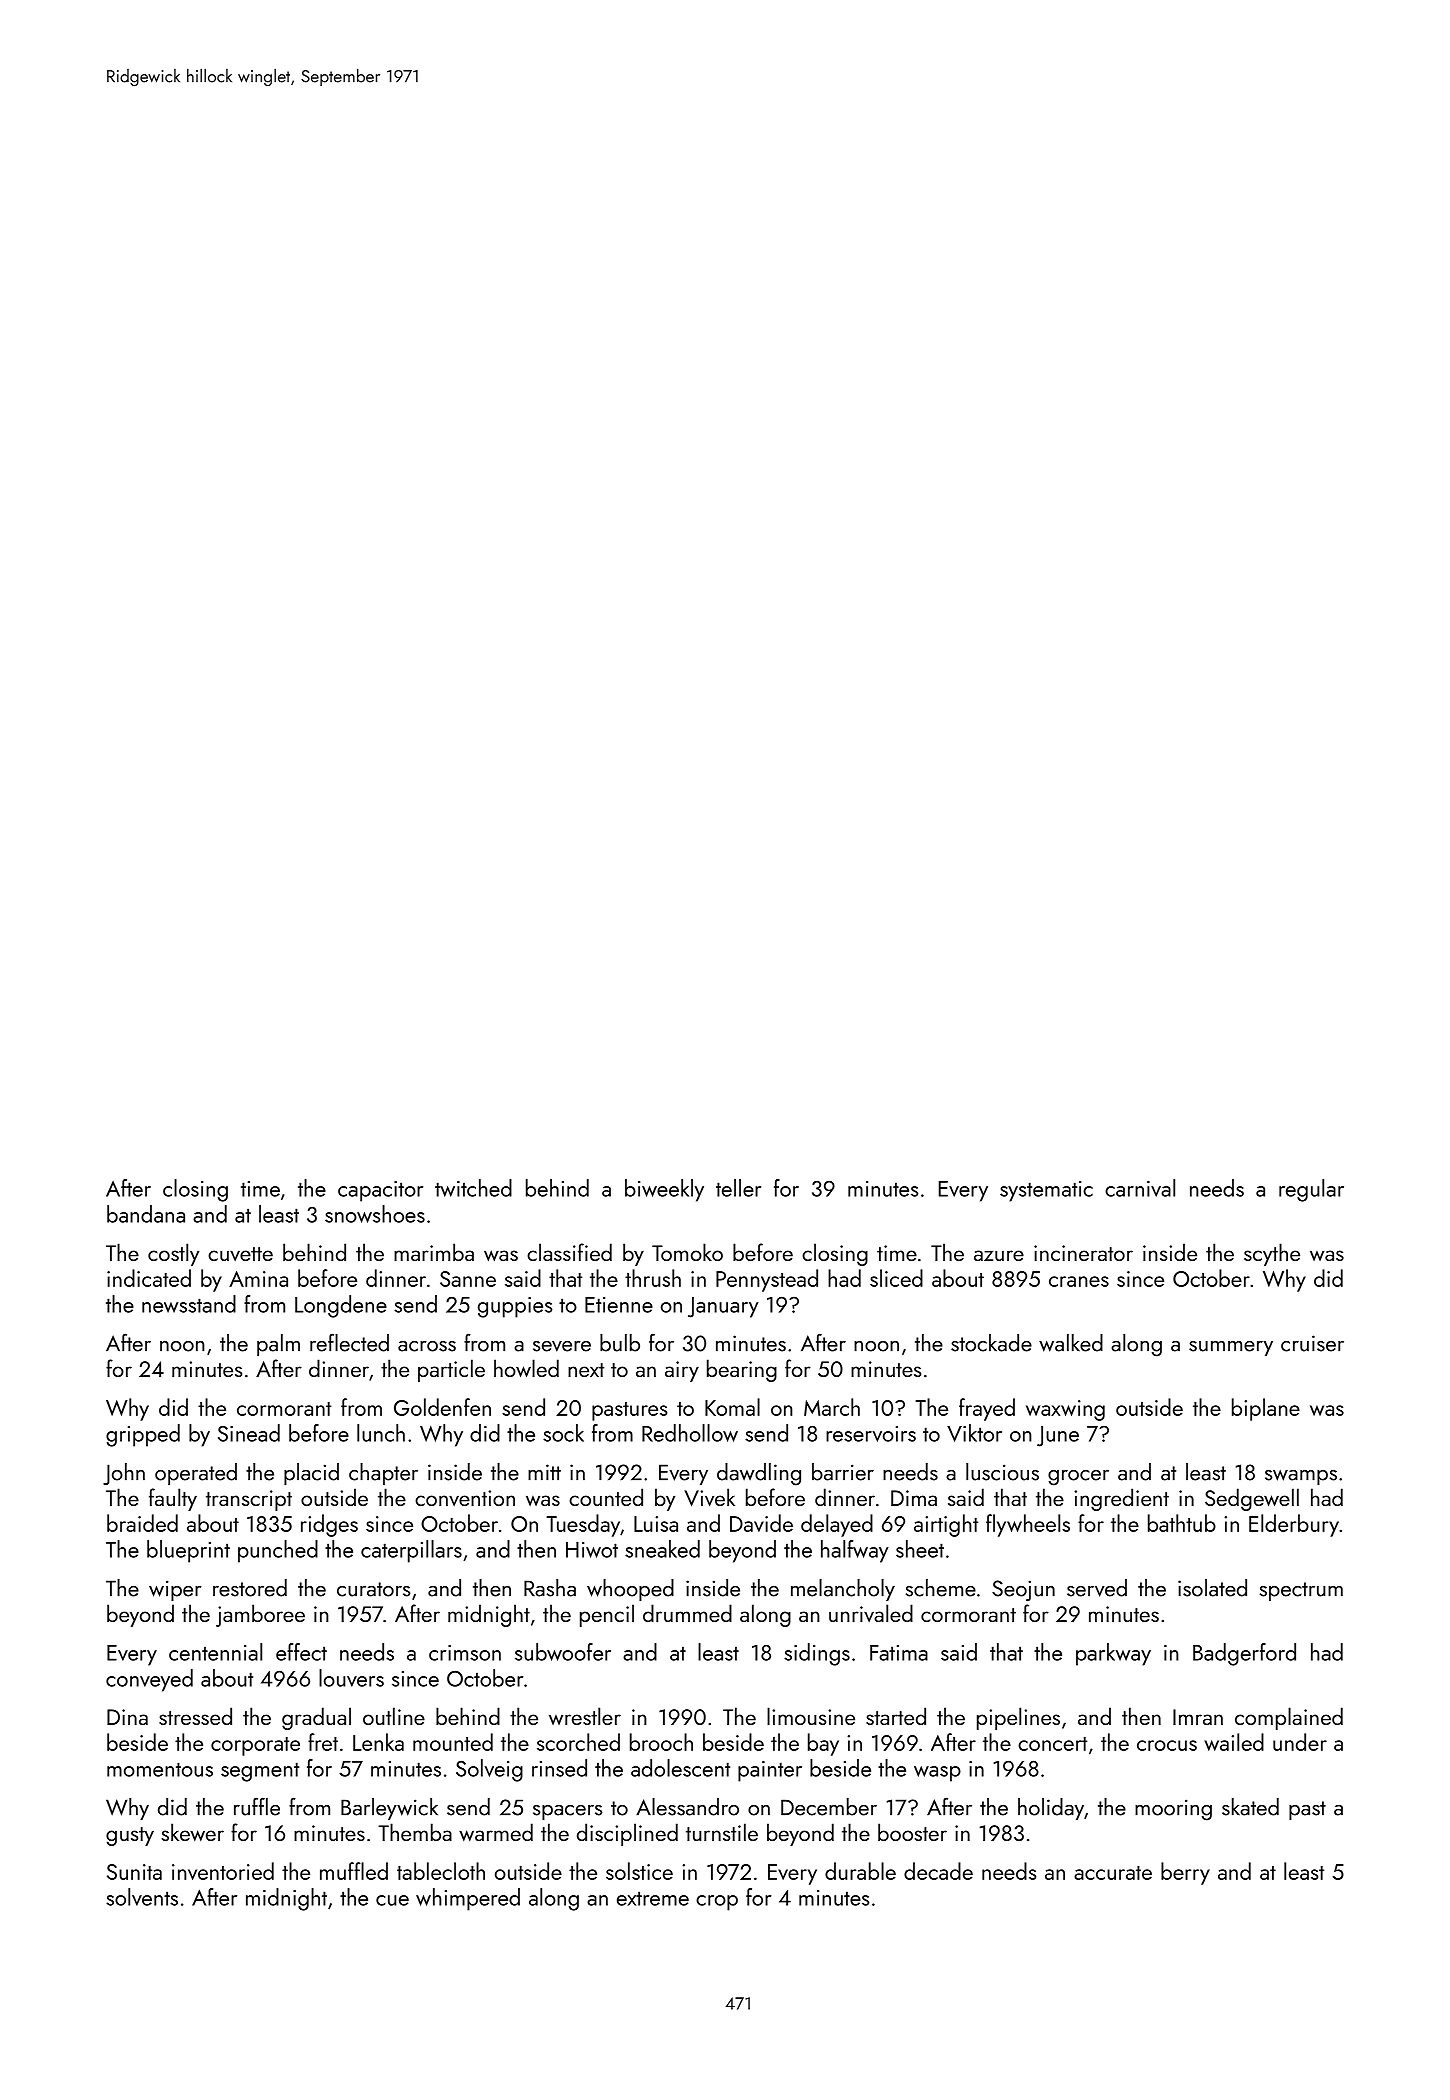  I want to click on mooring, so click(1173, 1810).
